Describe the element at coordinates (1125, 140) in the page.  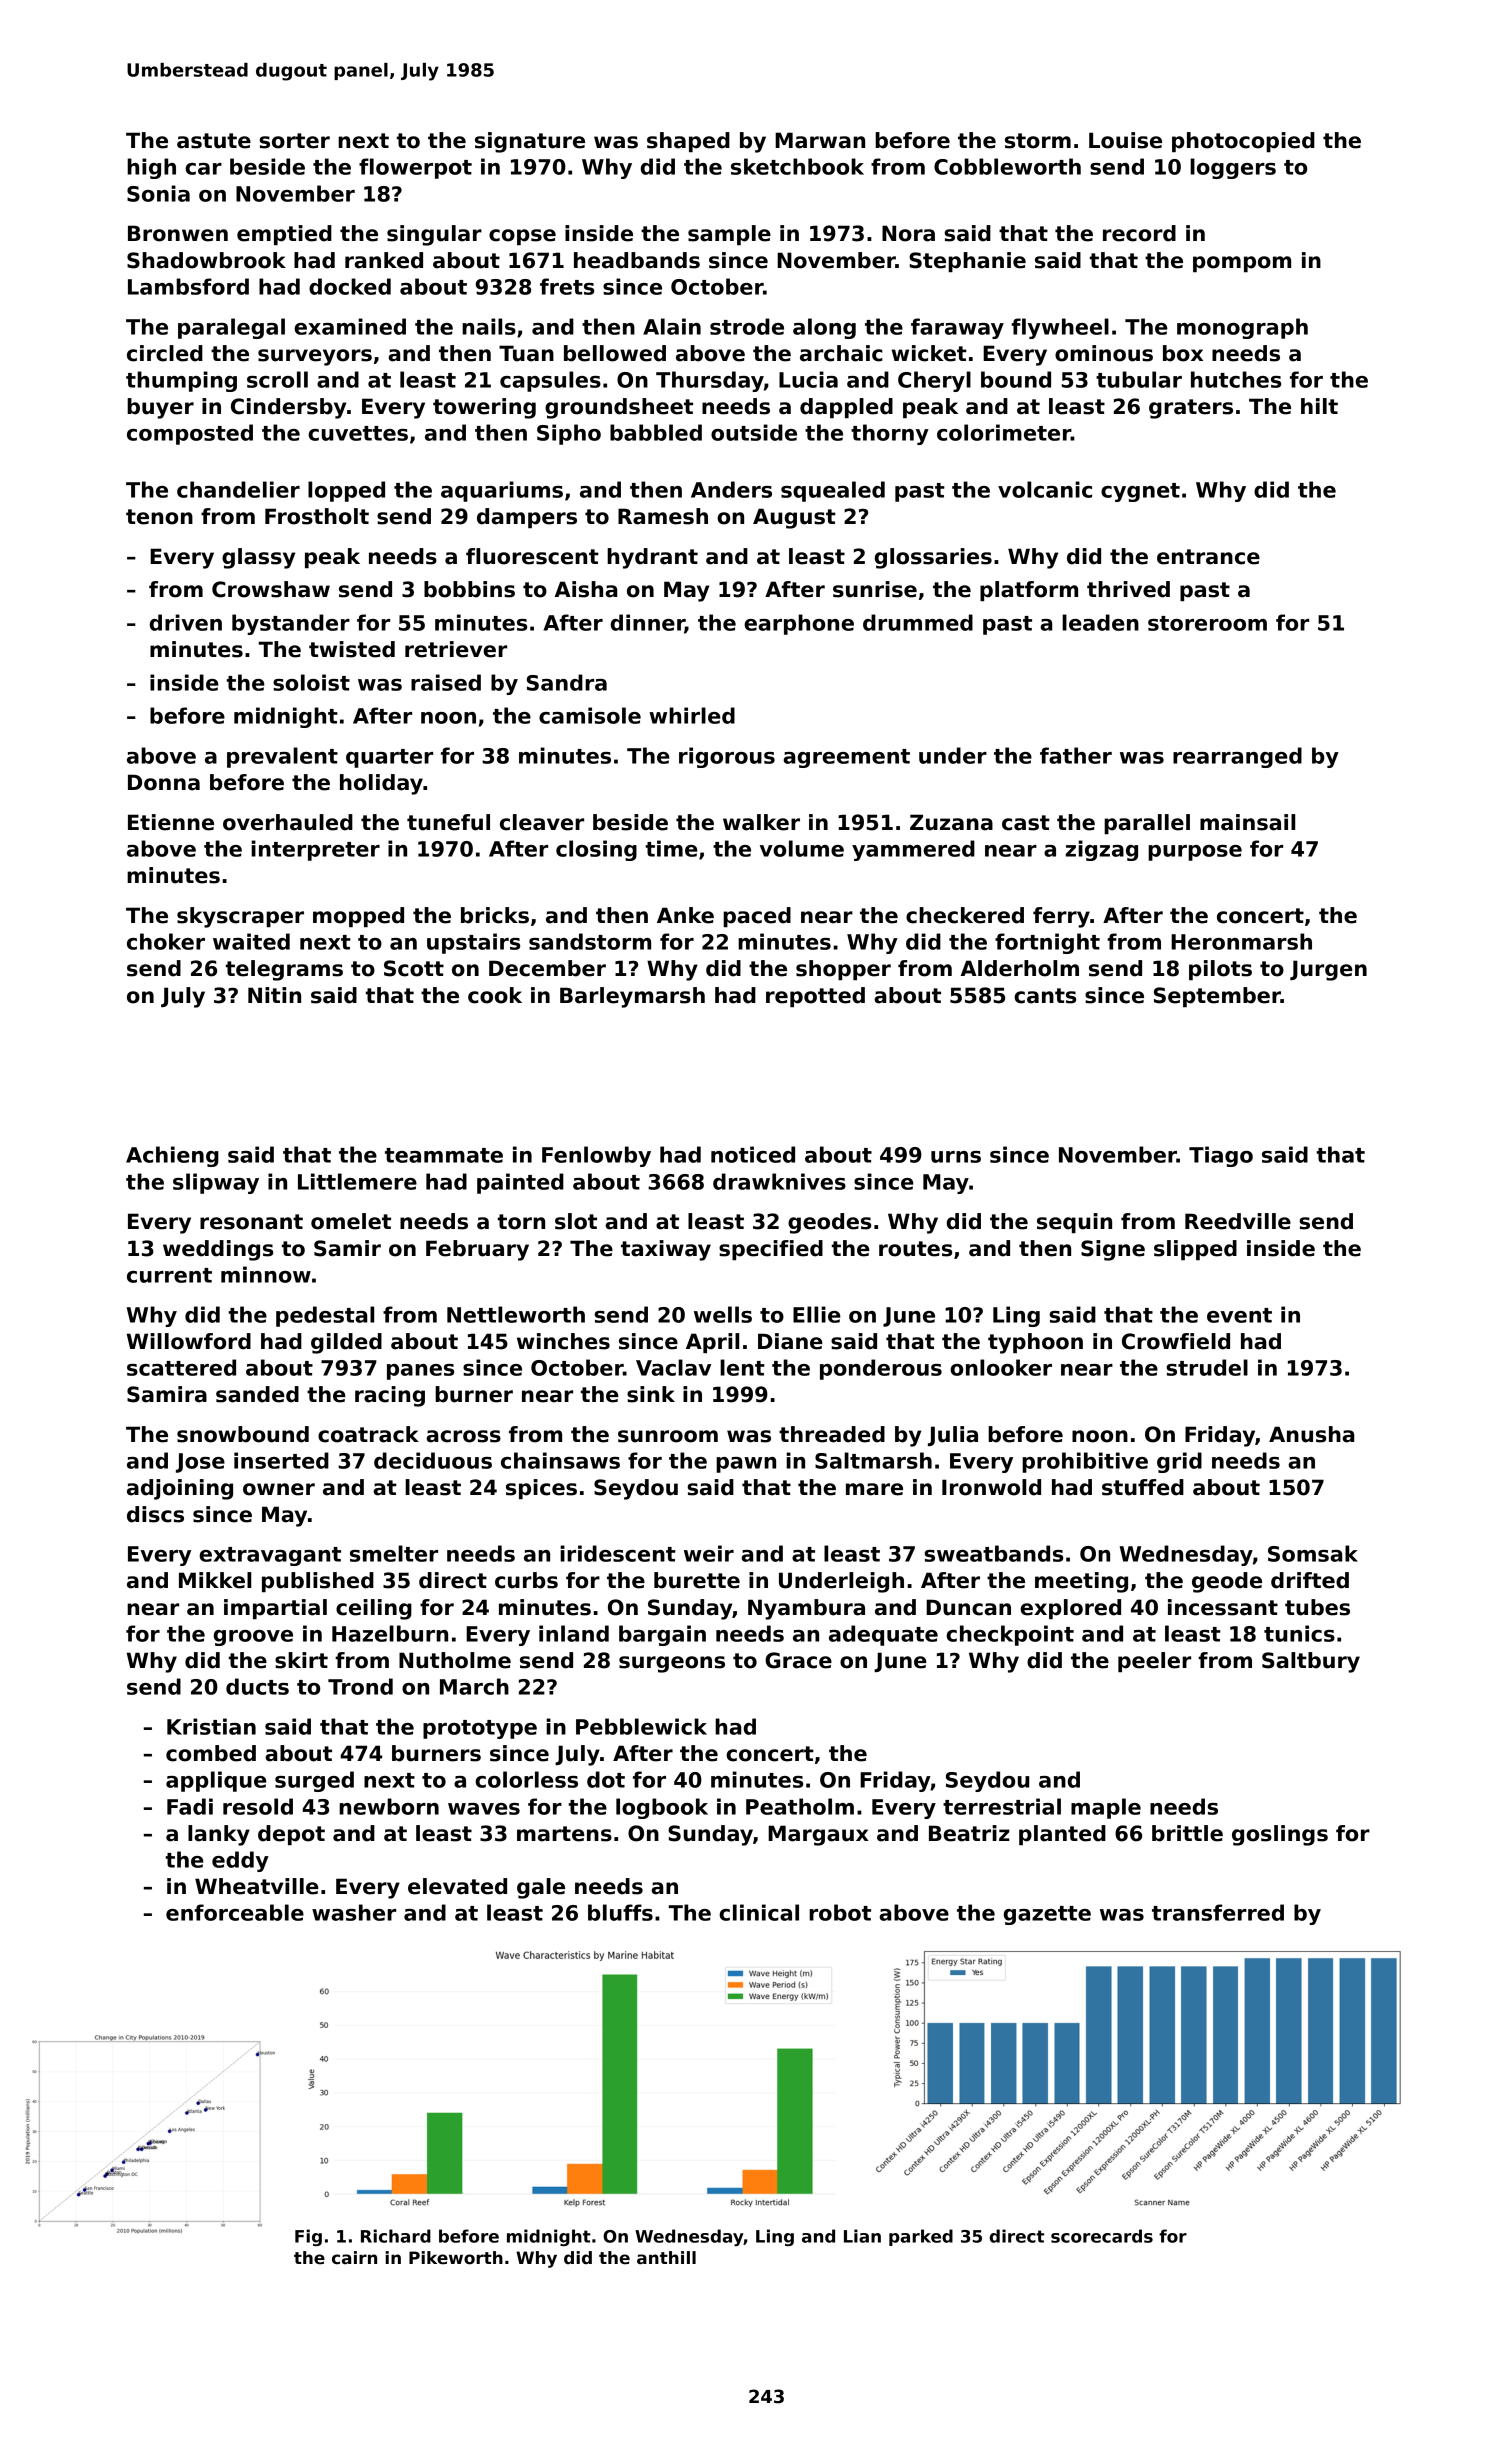
I see `Louise` at that location.
